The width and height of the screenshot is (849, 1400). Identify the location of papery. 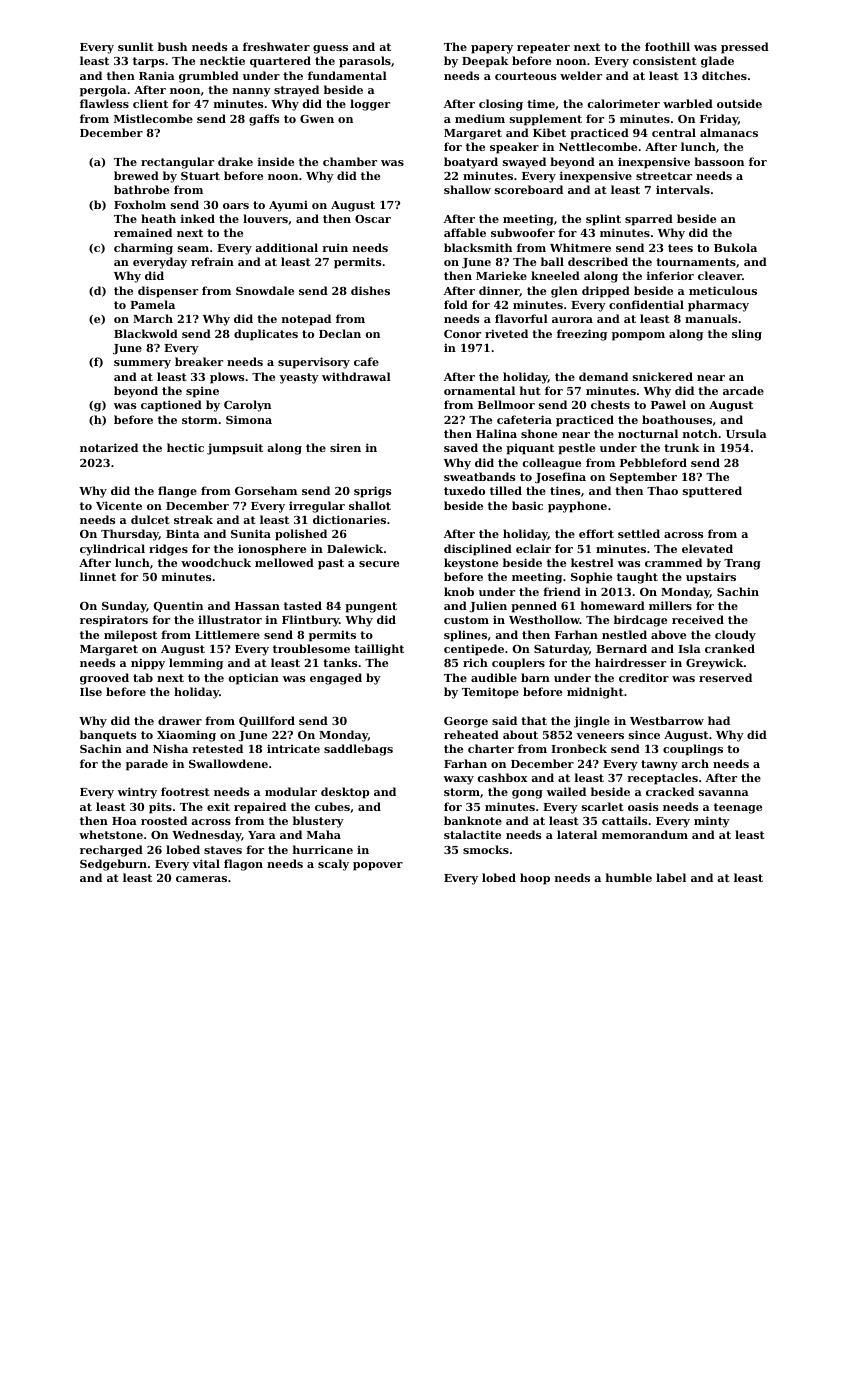
(492, 49).
